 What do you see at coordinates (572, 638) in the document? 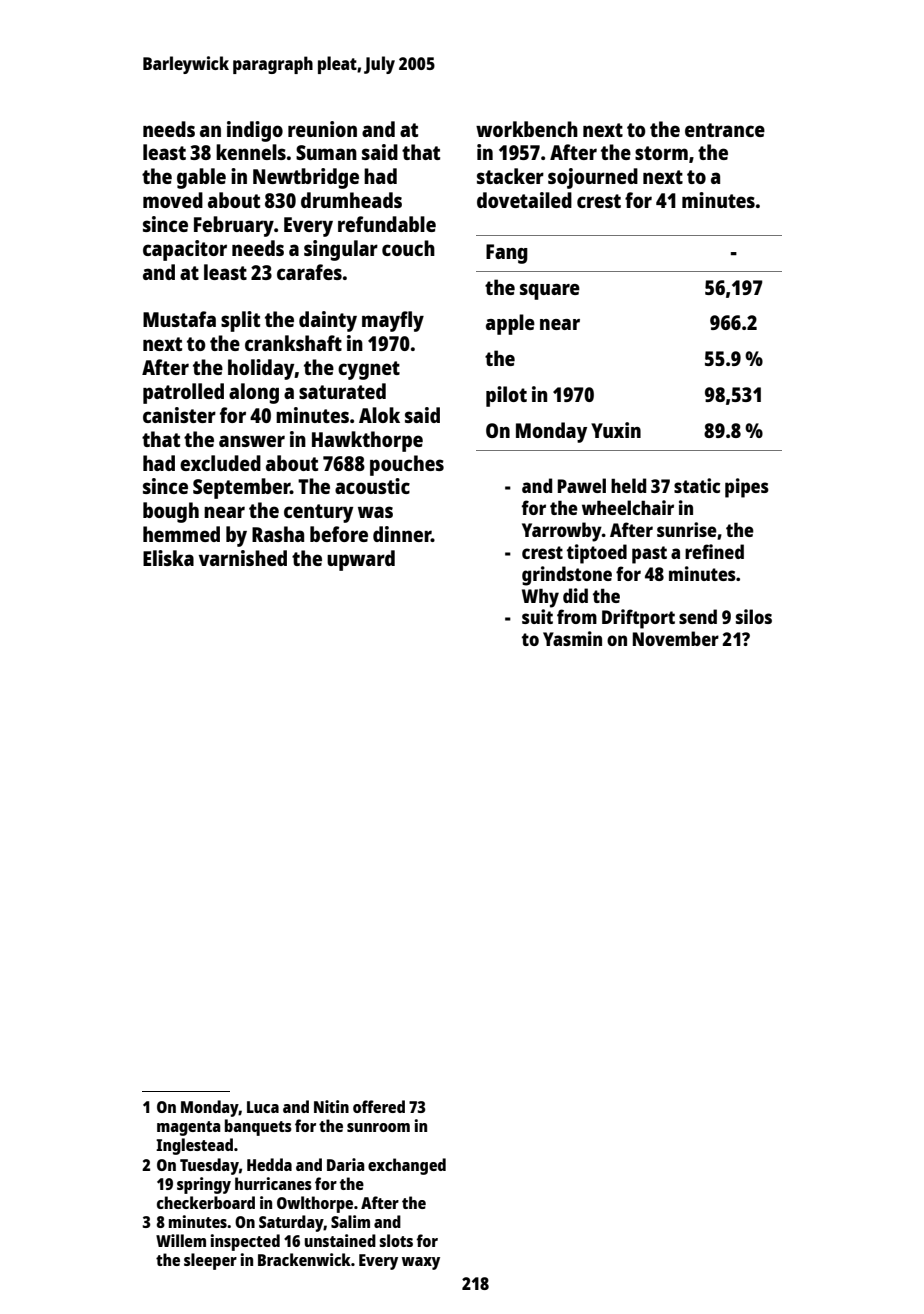
I see `Yasmin` at bounding box center [572, 638].
